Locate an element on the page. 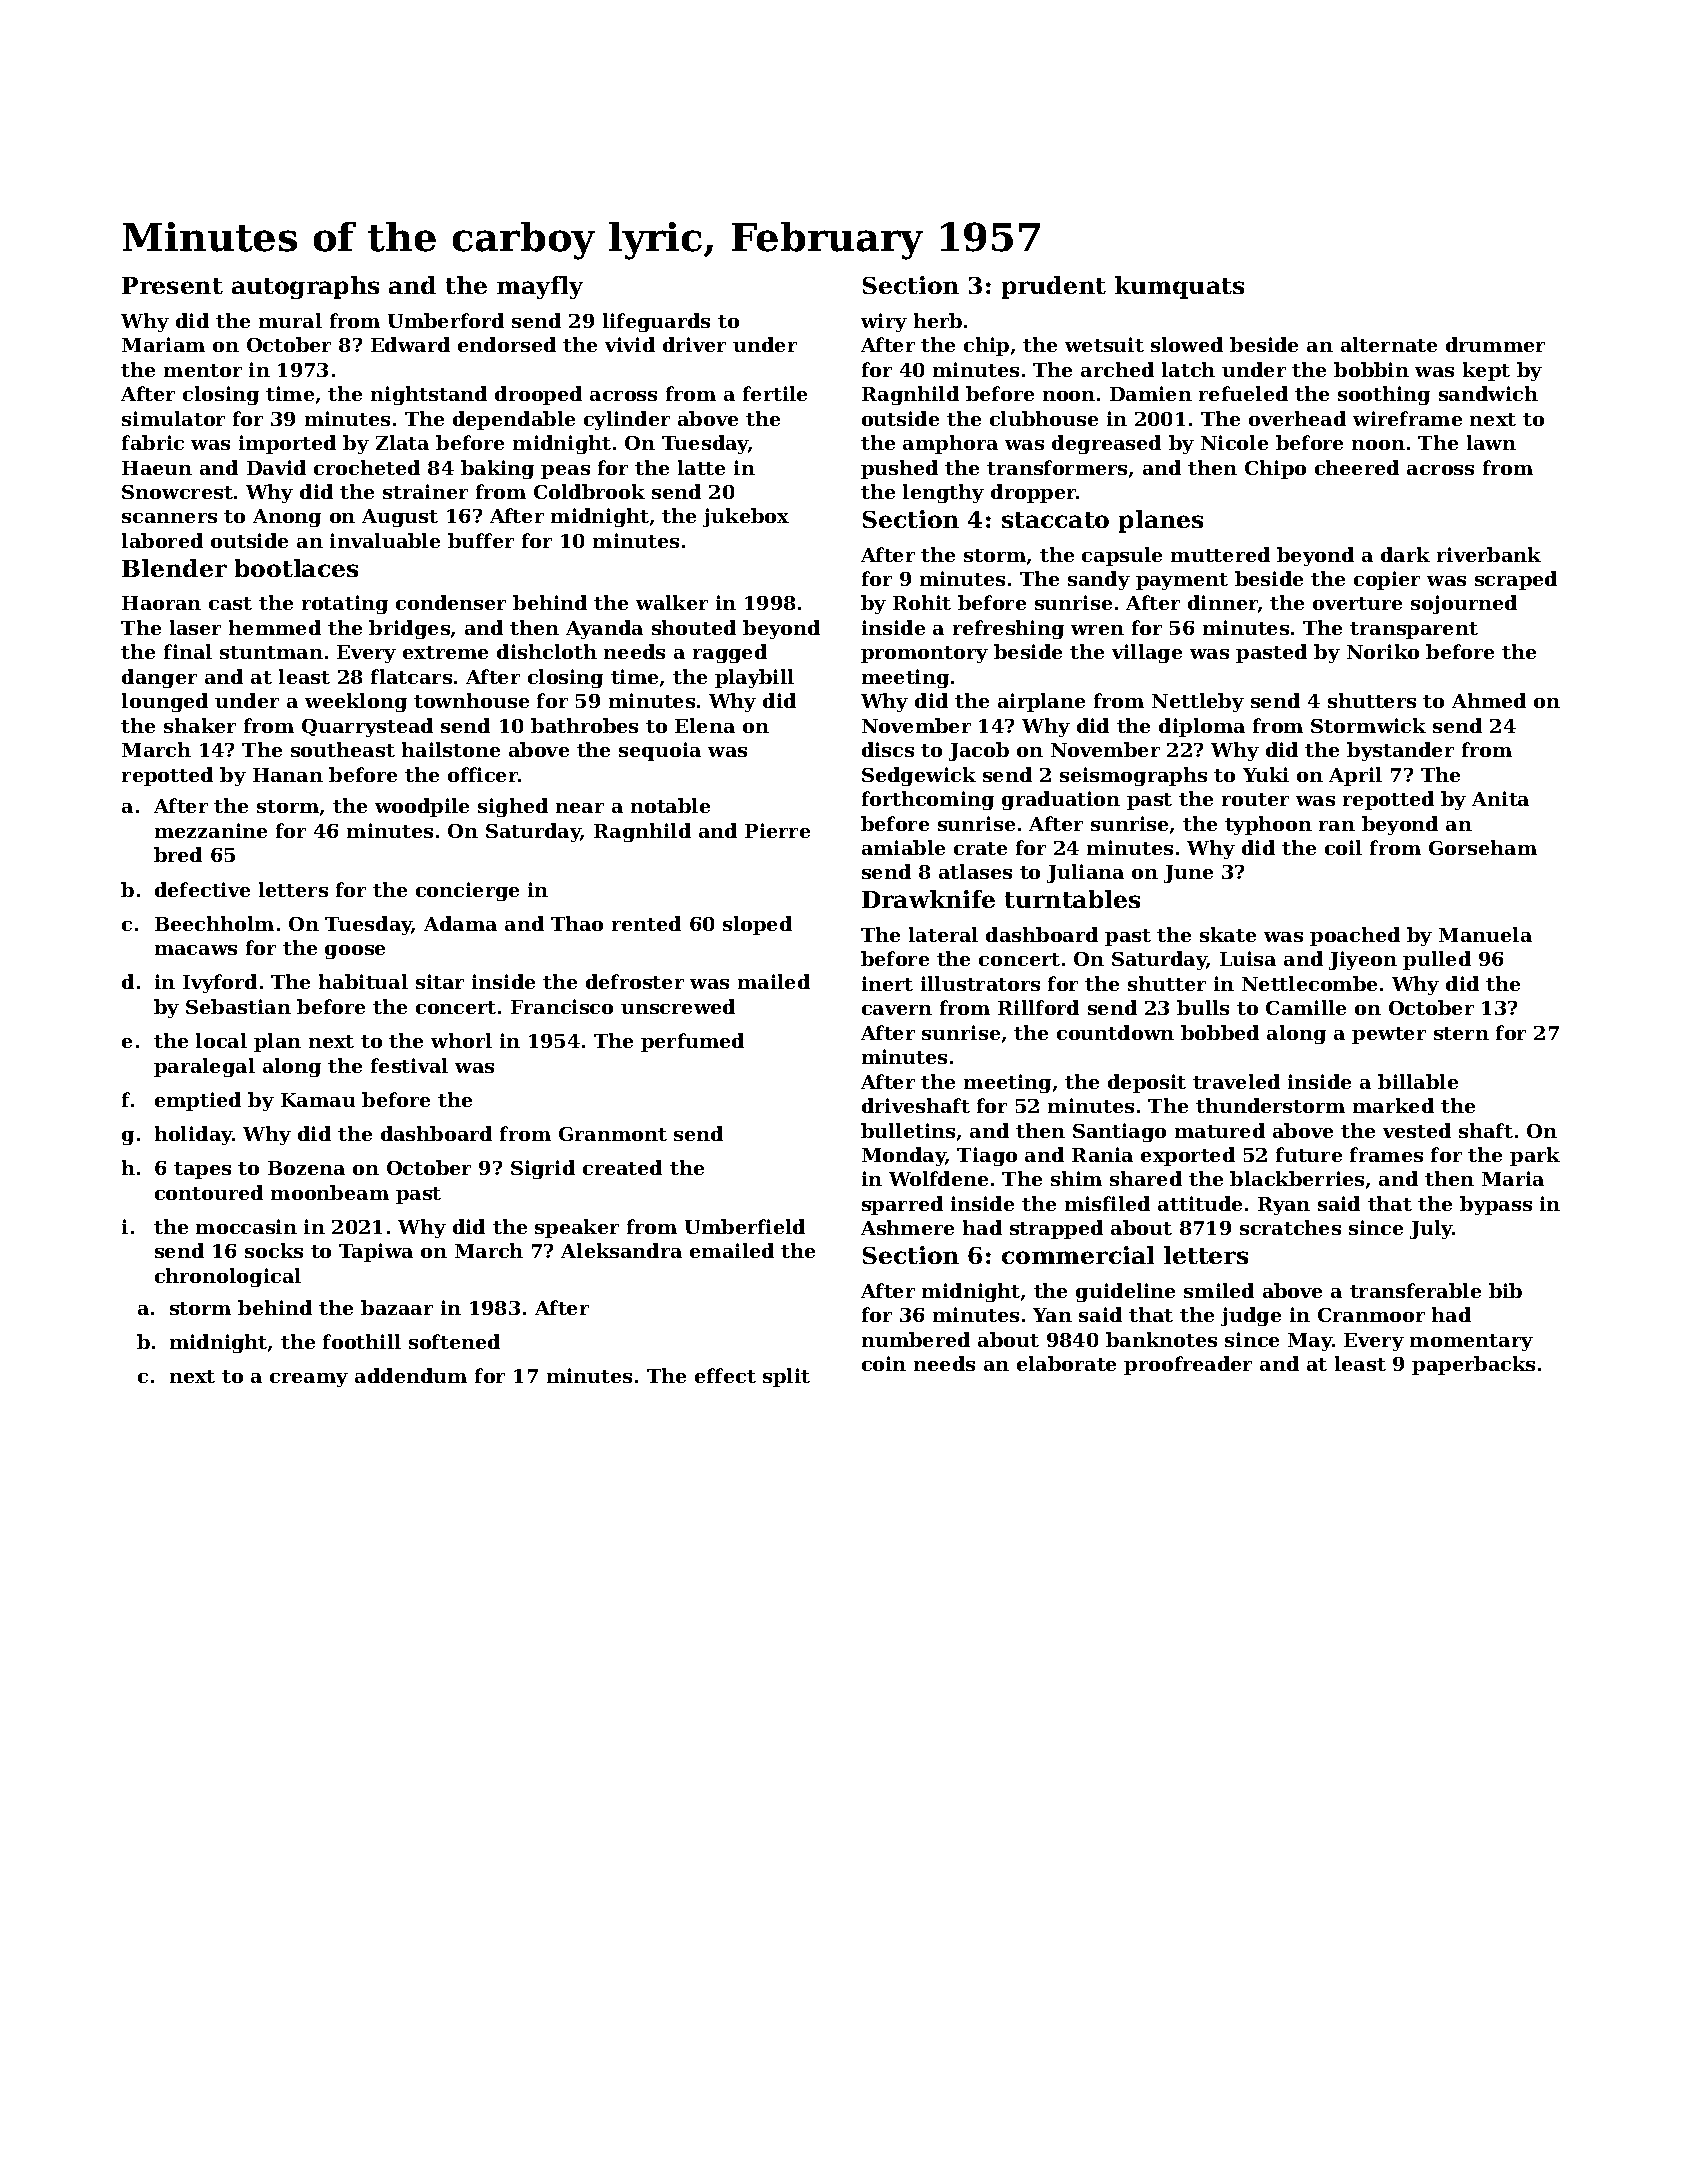 The width and height of the document is (1683, 2178). bulls is located at coordinates (1203, 1007).
